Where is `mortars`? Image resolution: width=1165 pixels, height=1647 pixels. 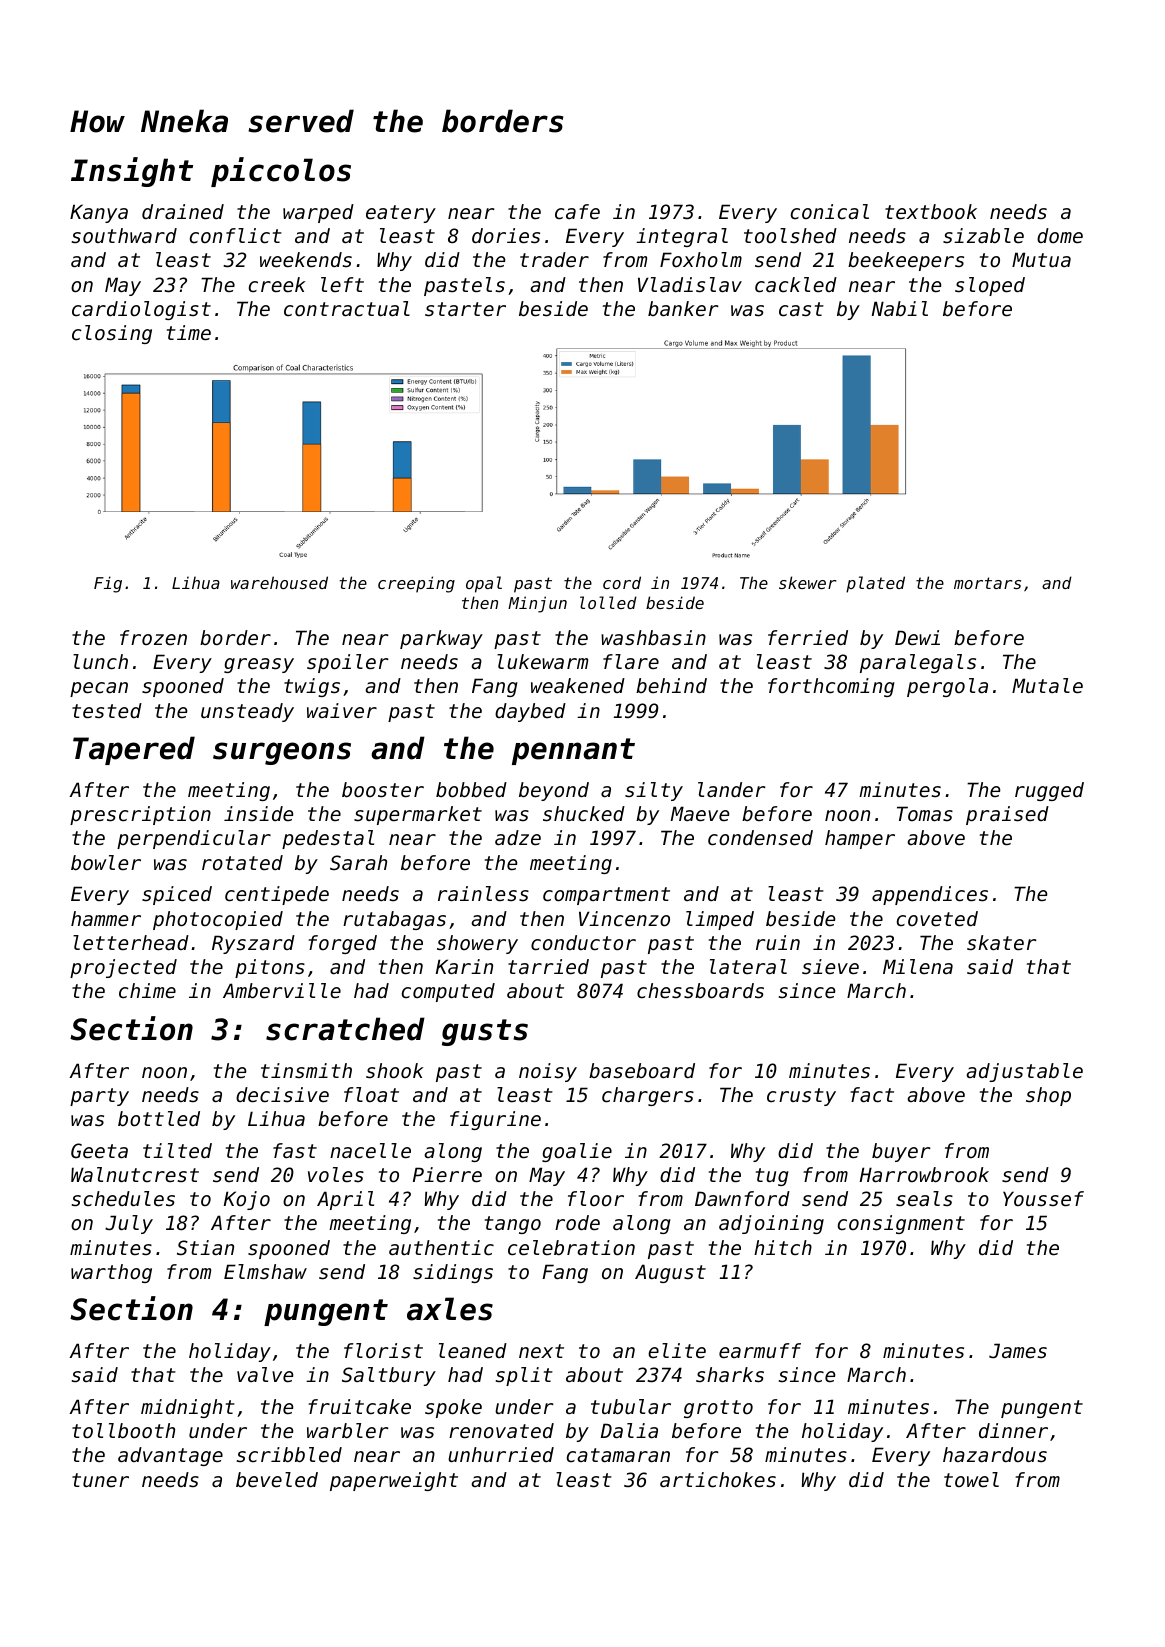 mortars is located at coordinates (987, 583).
